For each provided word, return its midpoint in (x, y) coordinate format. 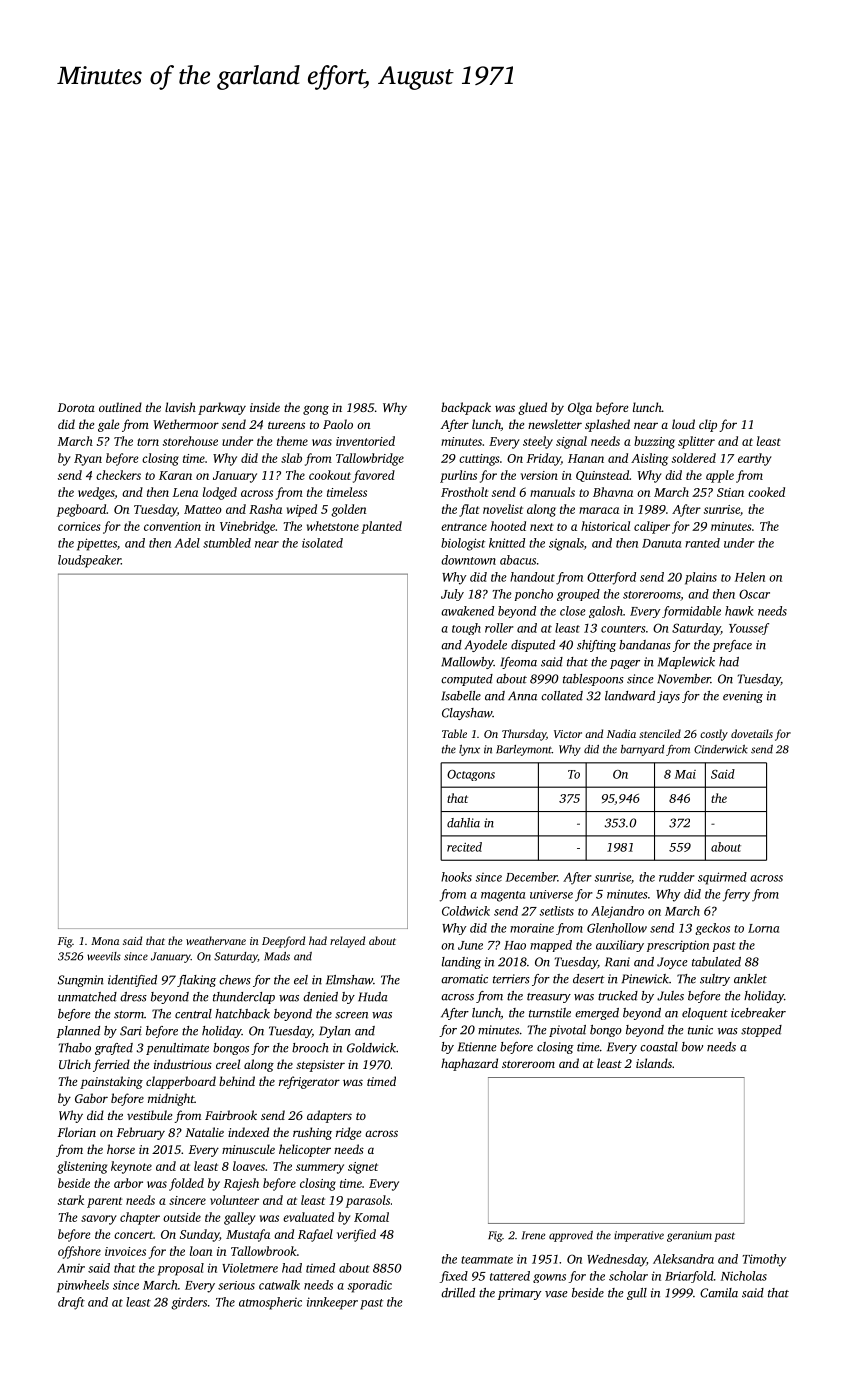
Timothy (764, 1260)
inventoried (365, 441)
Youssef (749, 629)
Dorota (76, 407)
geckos (712, 929)
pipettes (97, 544)
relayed (347, 942)
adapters (329, 1116)
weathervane (216, 940)
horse (121, 1149)
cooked (766, 492)
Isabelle (461, 696)
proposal (181, 1269)
